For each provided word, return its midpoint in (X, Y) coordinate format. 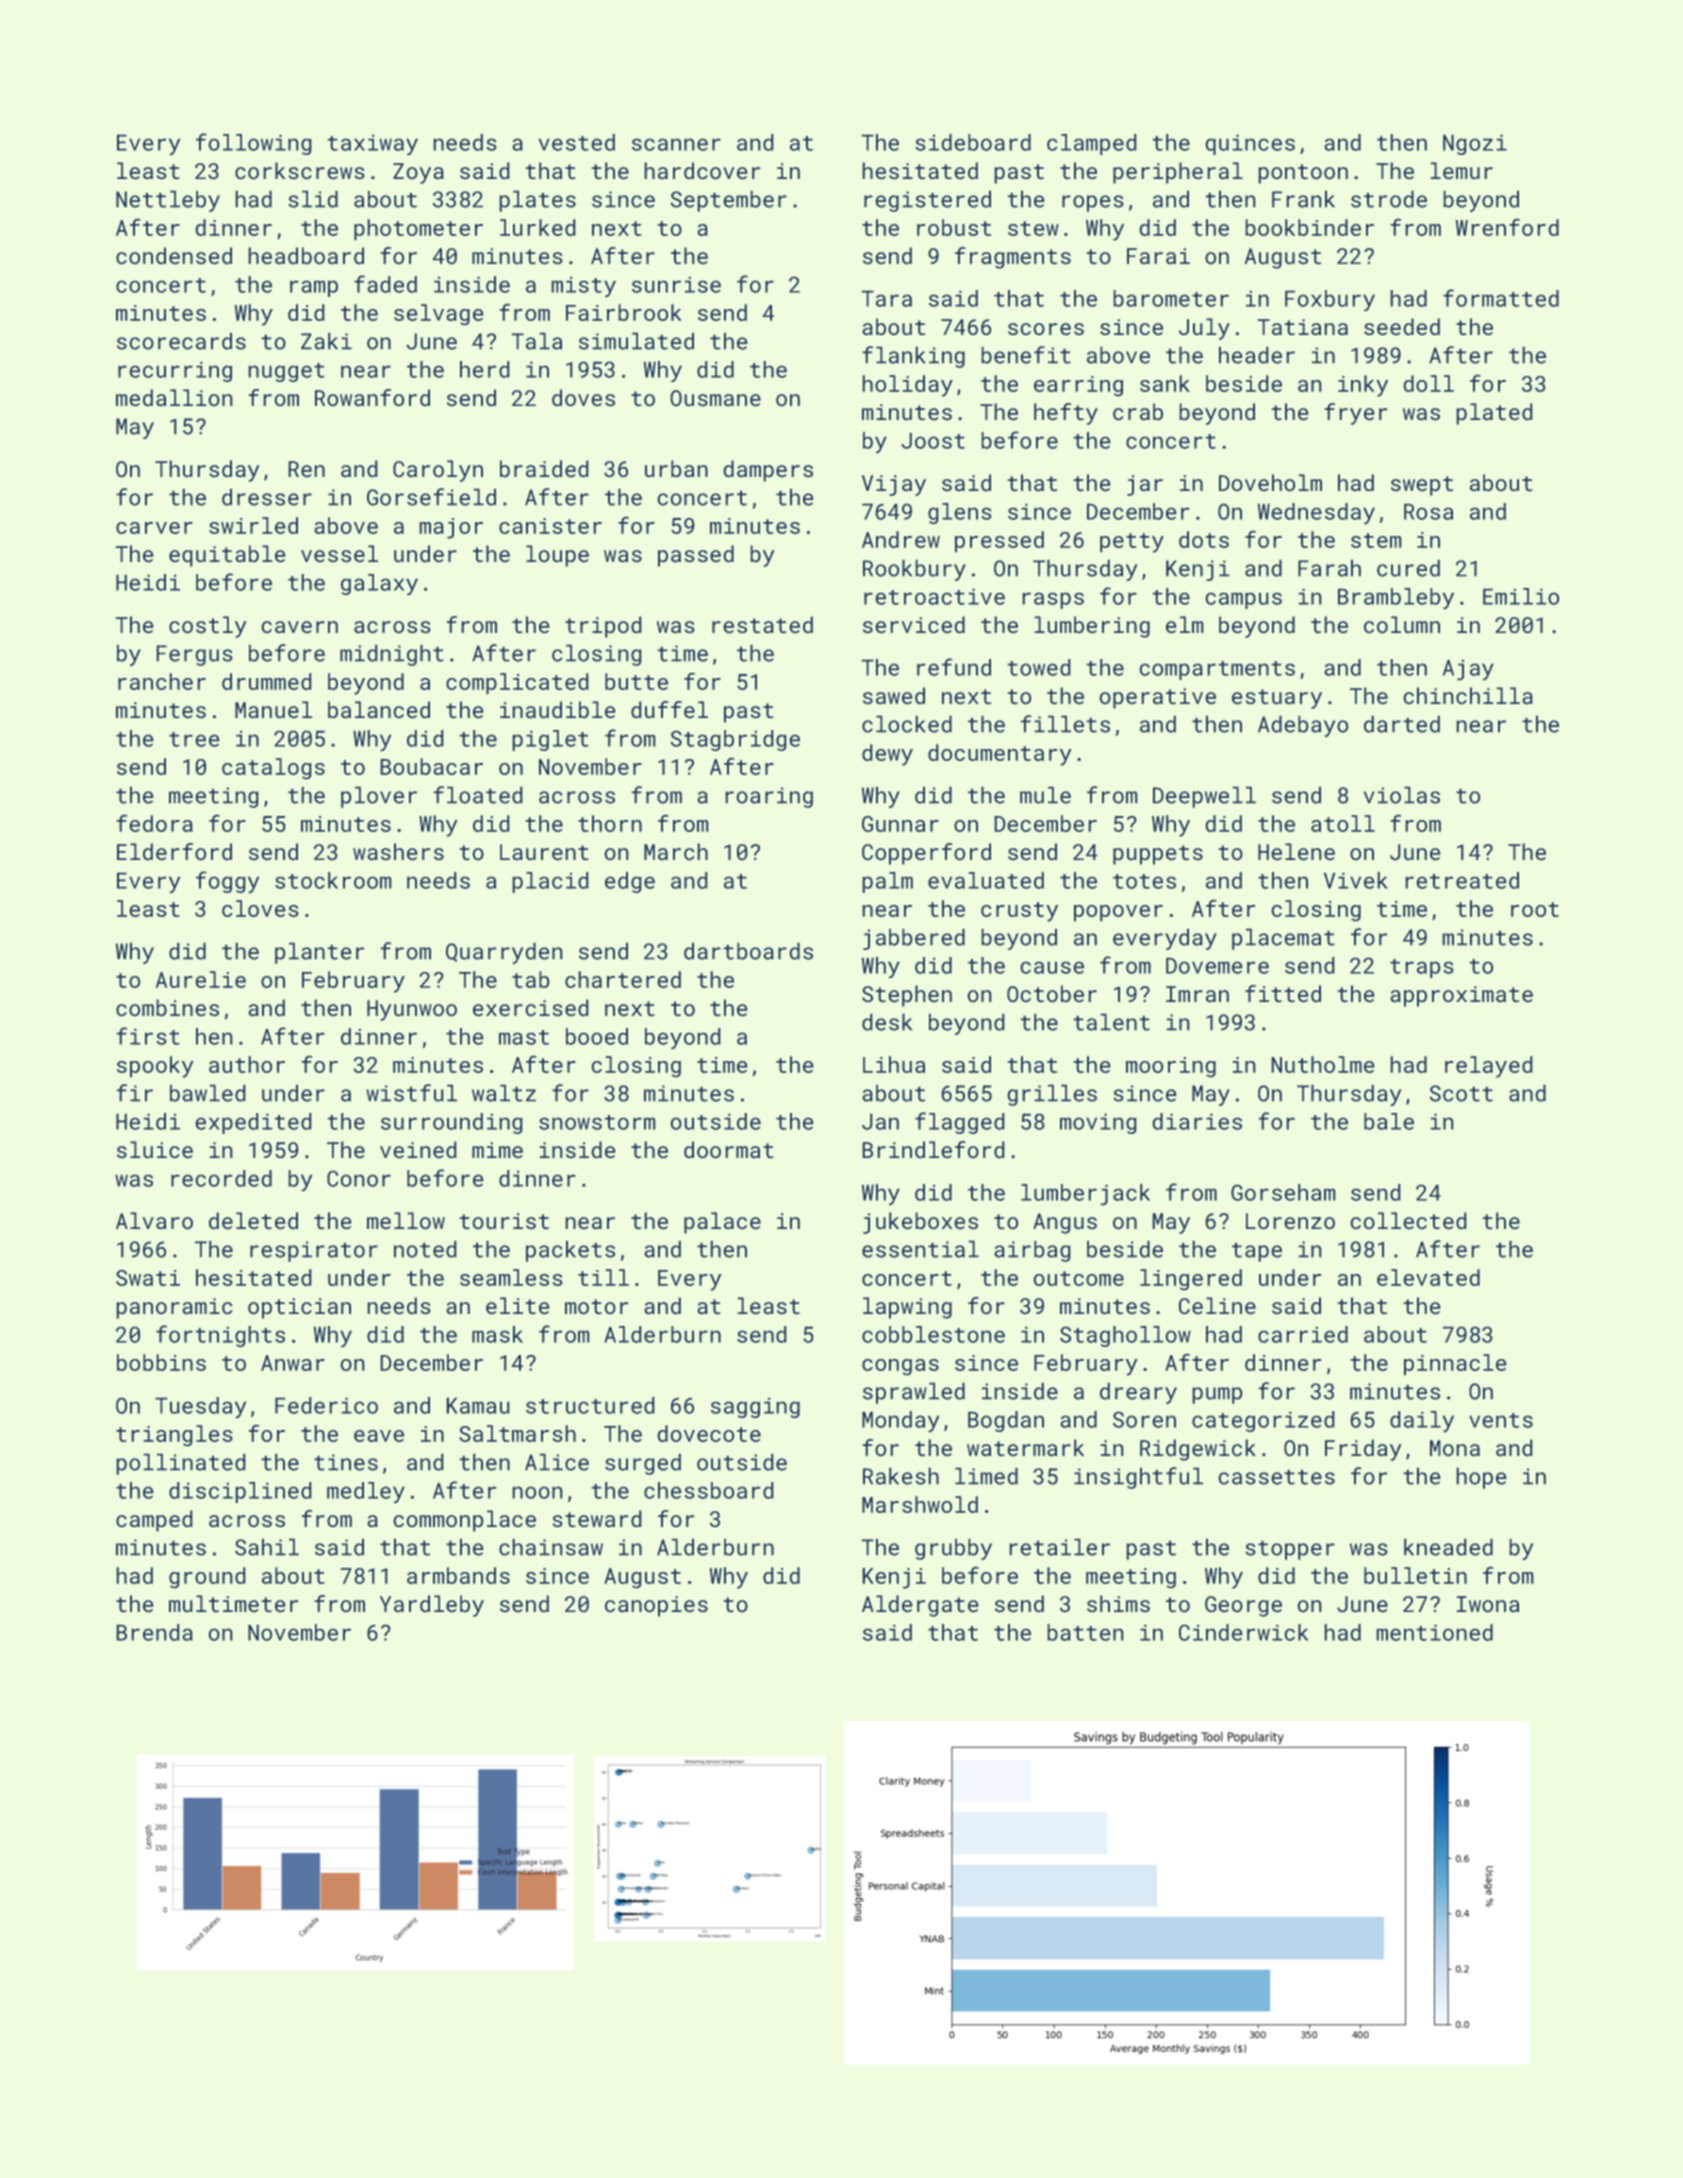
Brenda (154, 1632)
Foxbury (1330, 301)
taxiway (372, 145)
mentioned (1434, 1632)
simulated (636, 341)
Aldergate (920, 1606)
